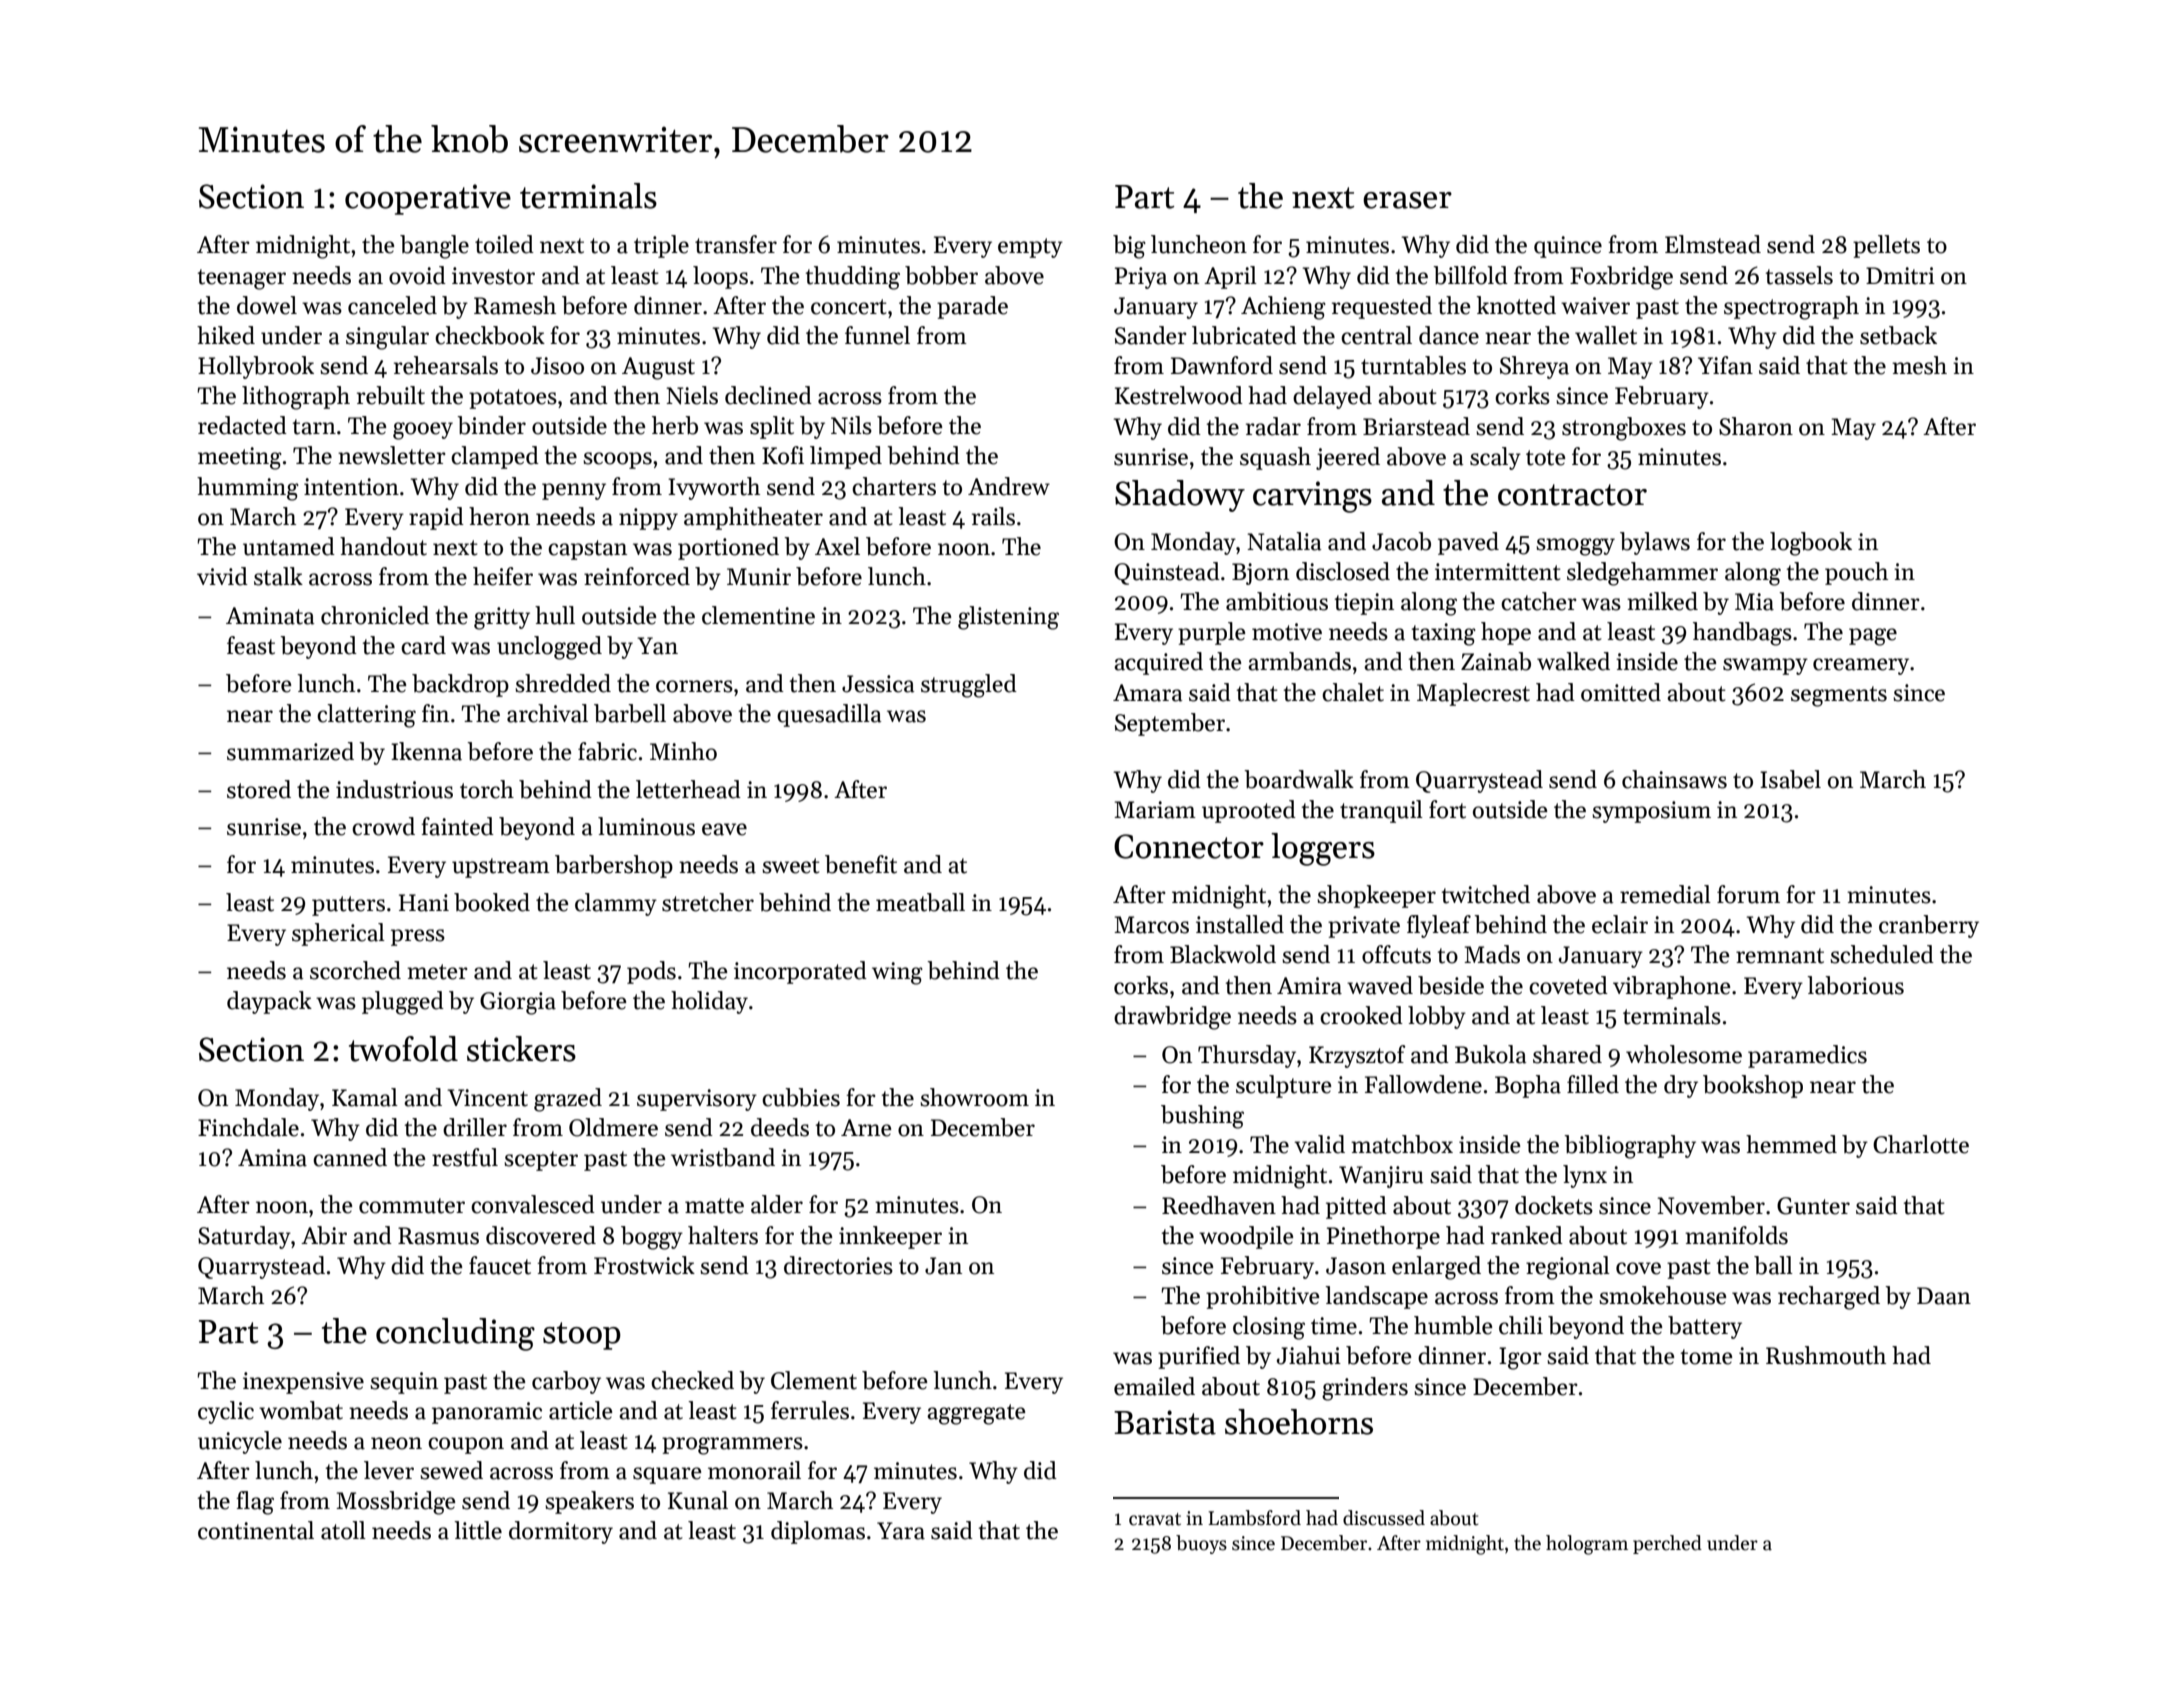  What do you see at coordinates (269, 1002) in the document?
I see `daypack` at bounding box center [269, 1002].
